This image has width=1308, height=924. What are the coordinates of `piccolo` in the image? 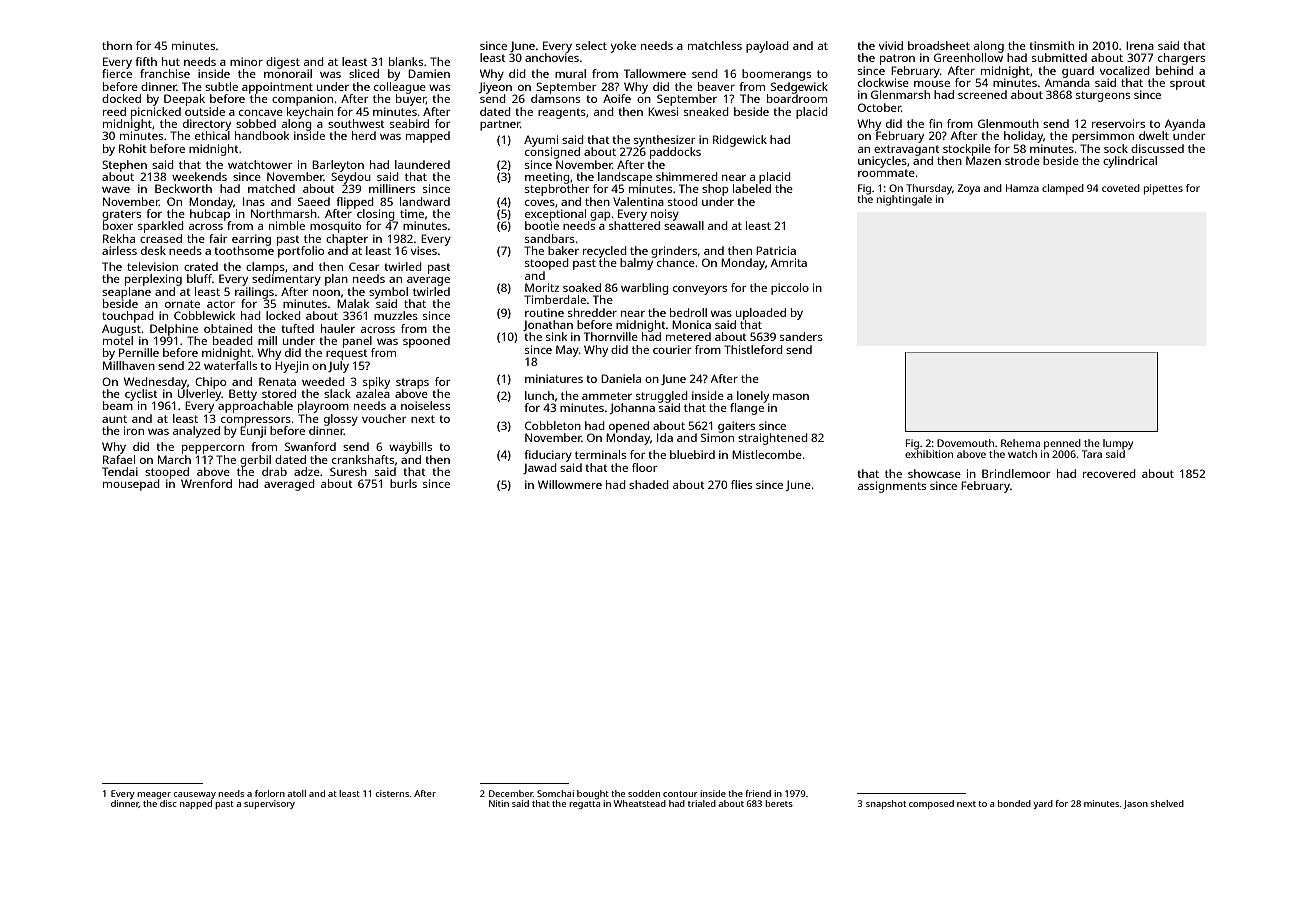 It's located at (790, 289).
